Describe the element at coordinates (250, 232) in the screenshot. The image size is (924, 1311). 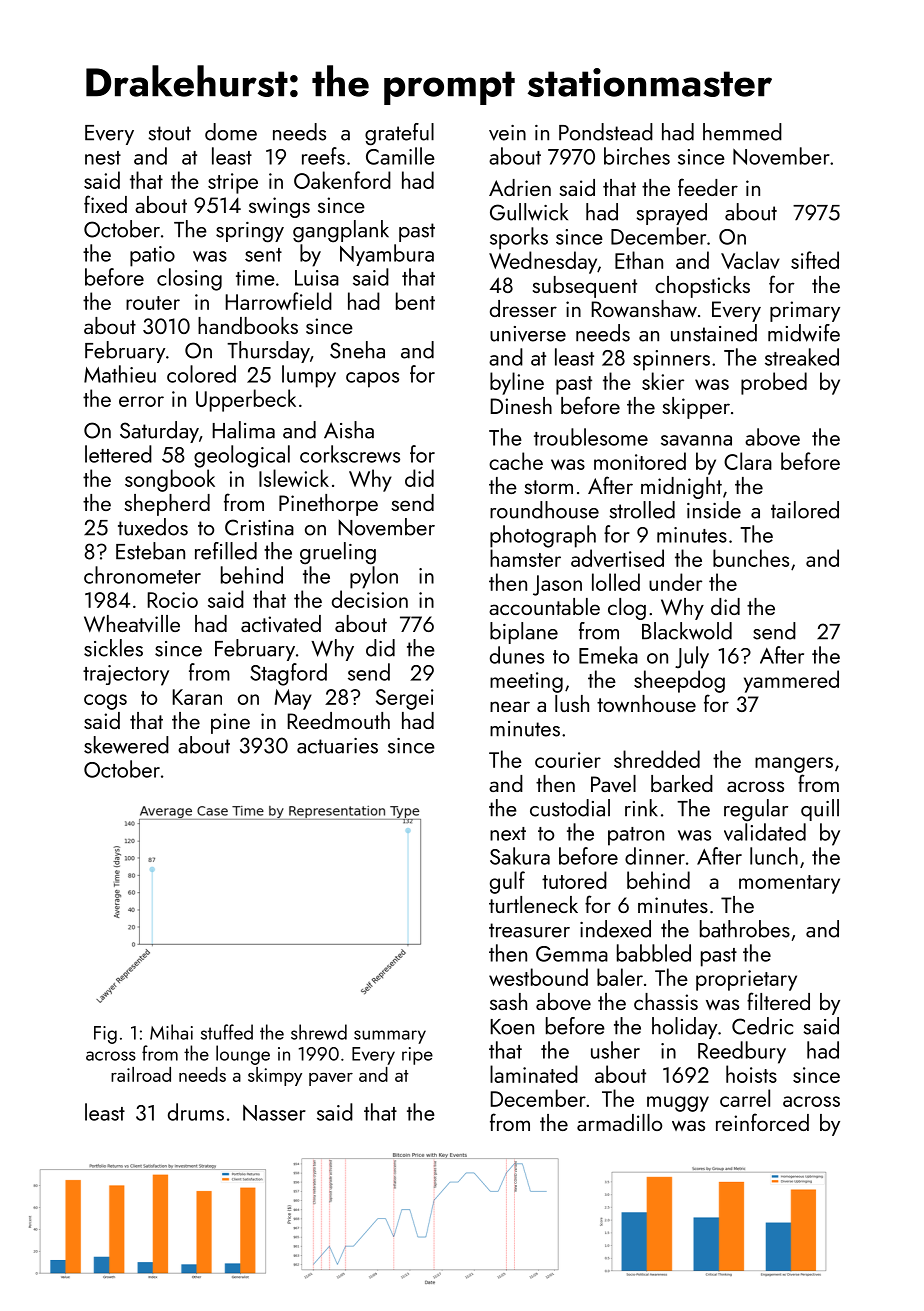
I see `springy` at that location.
